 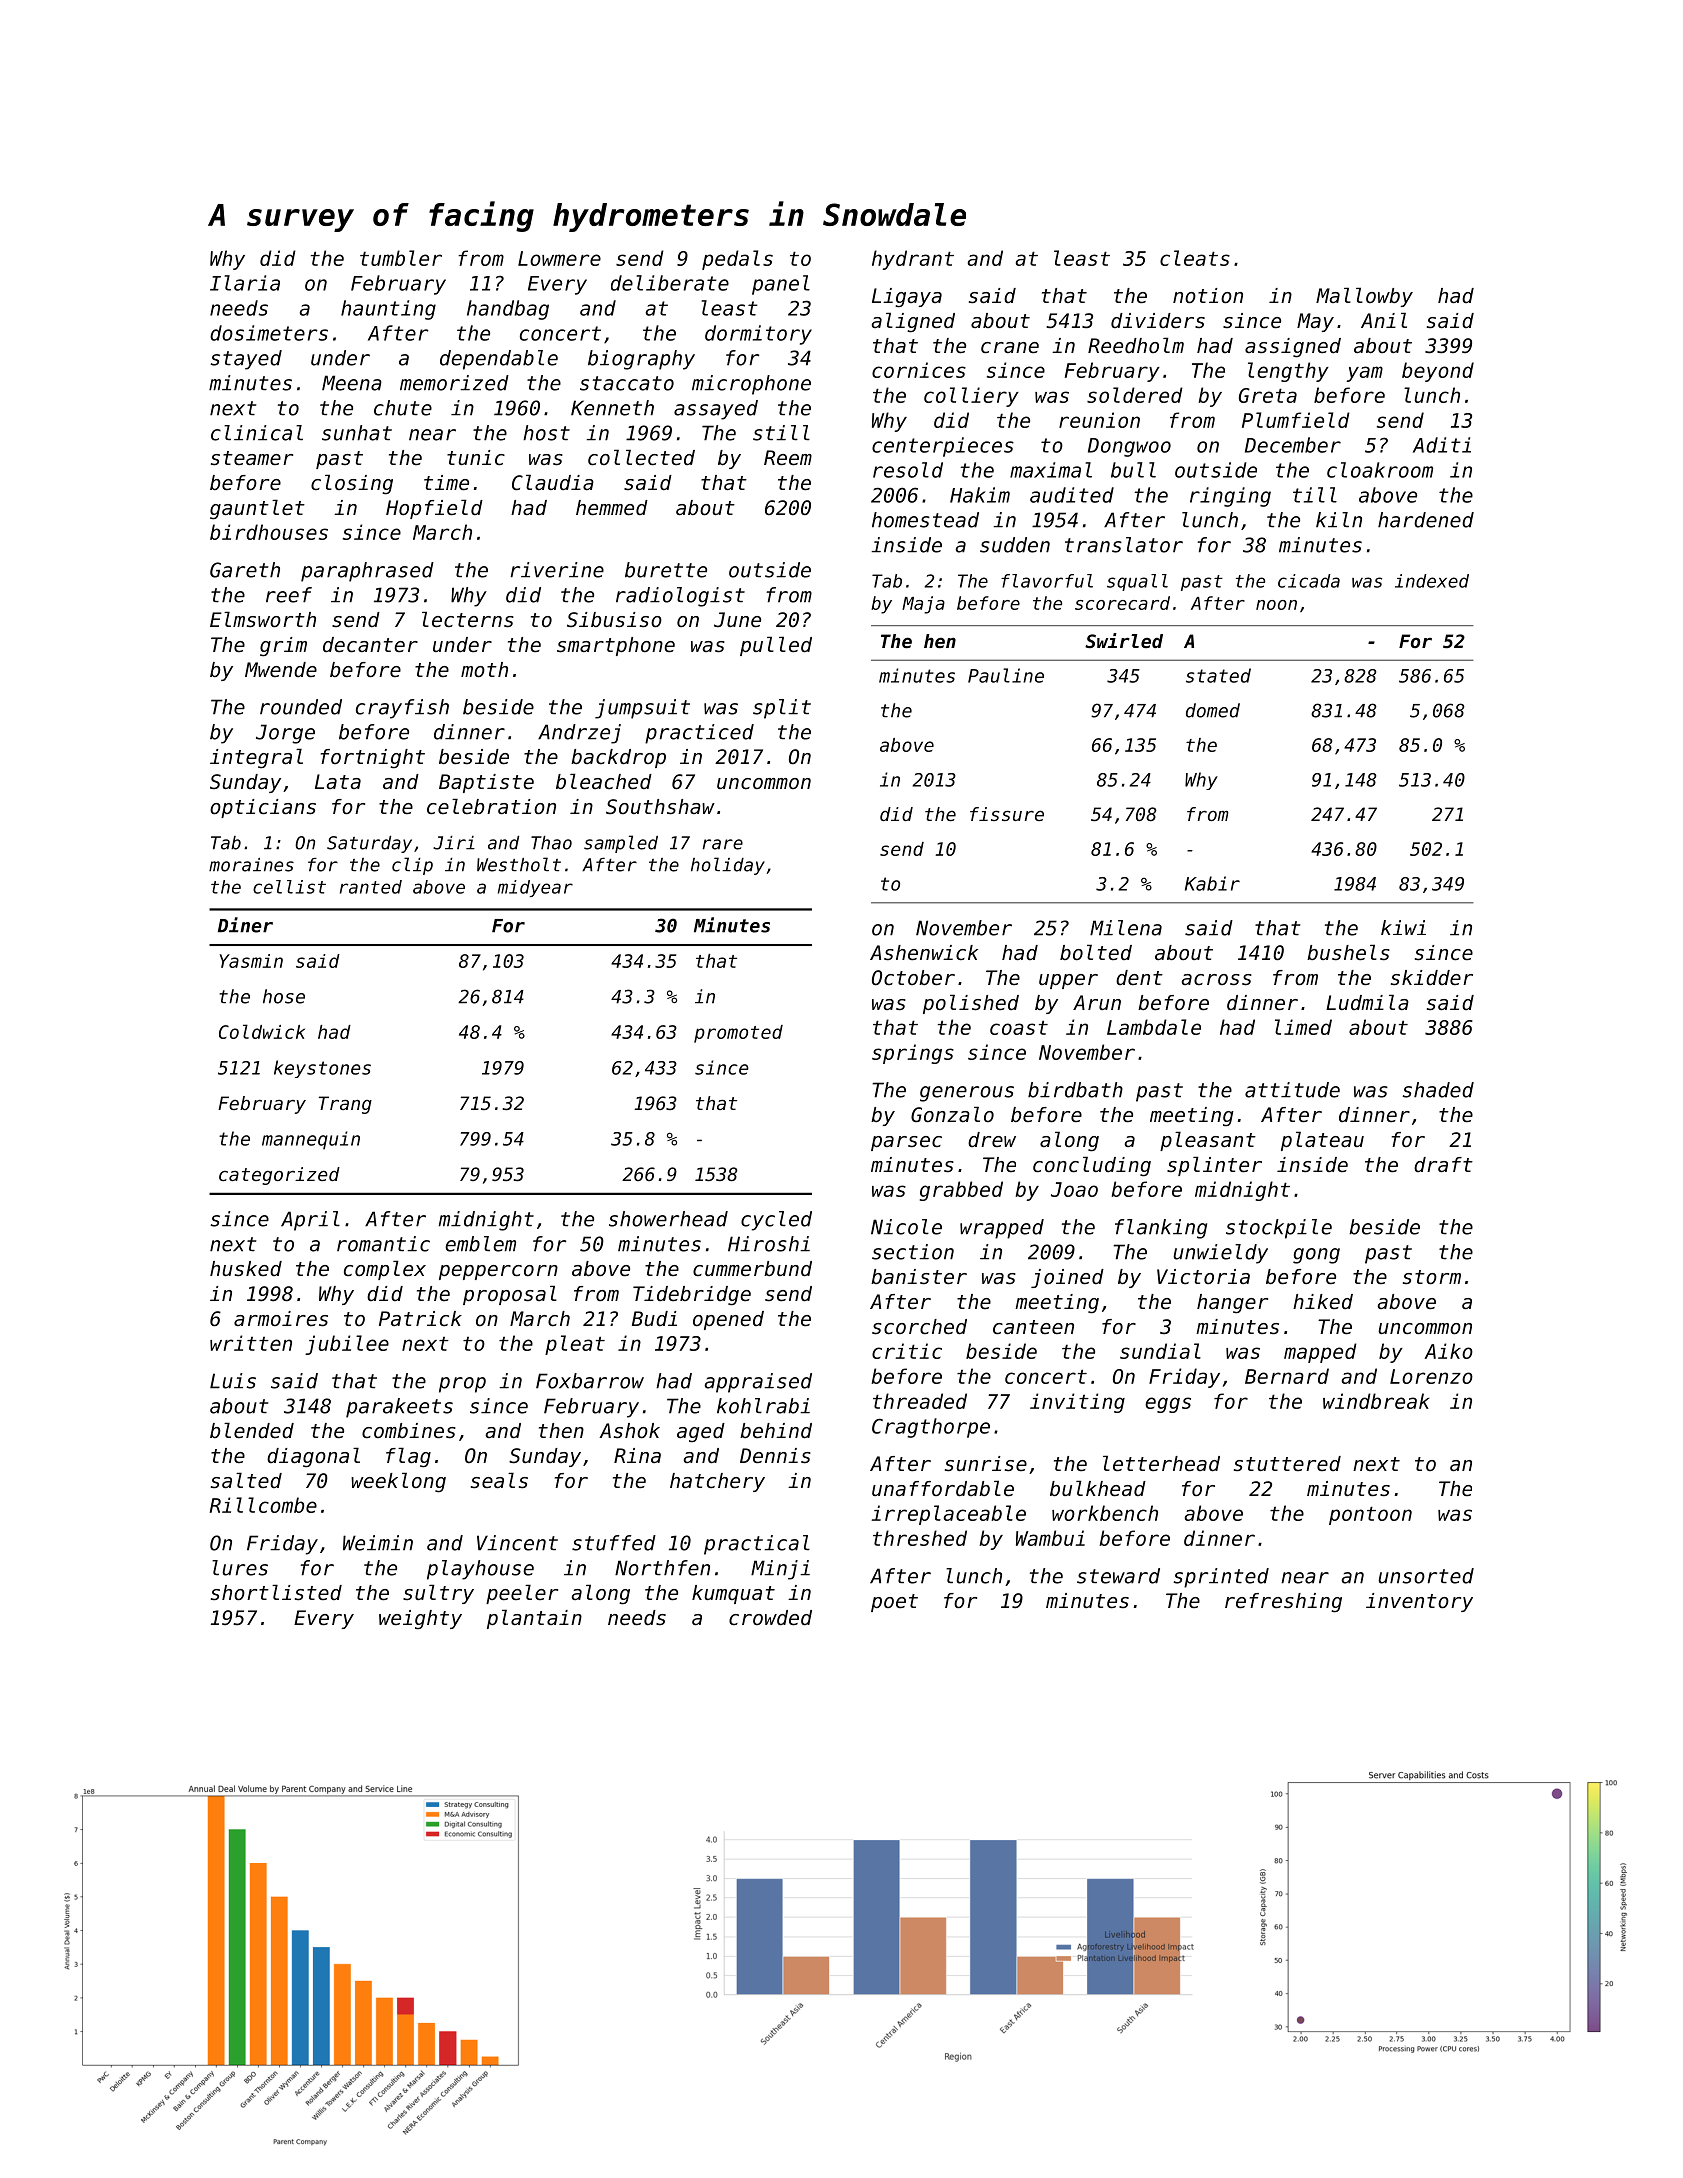 What do you see at coordinates (240, 1568) in the page?
I see `lures` at bounding box center [240, 1568].
